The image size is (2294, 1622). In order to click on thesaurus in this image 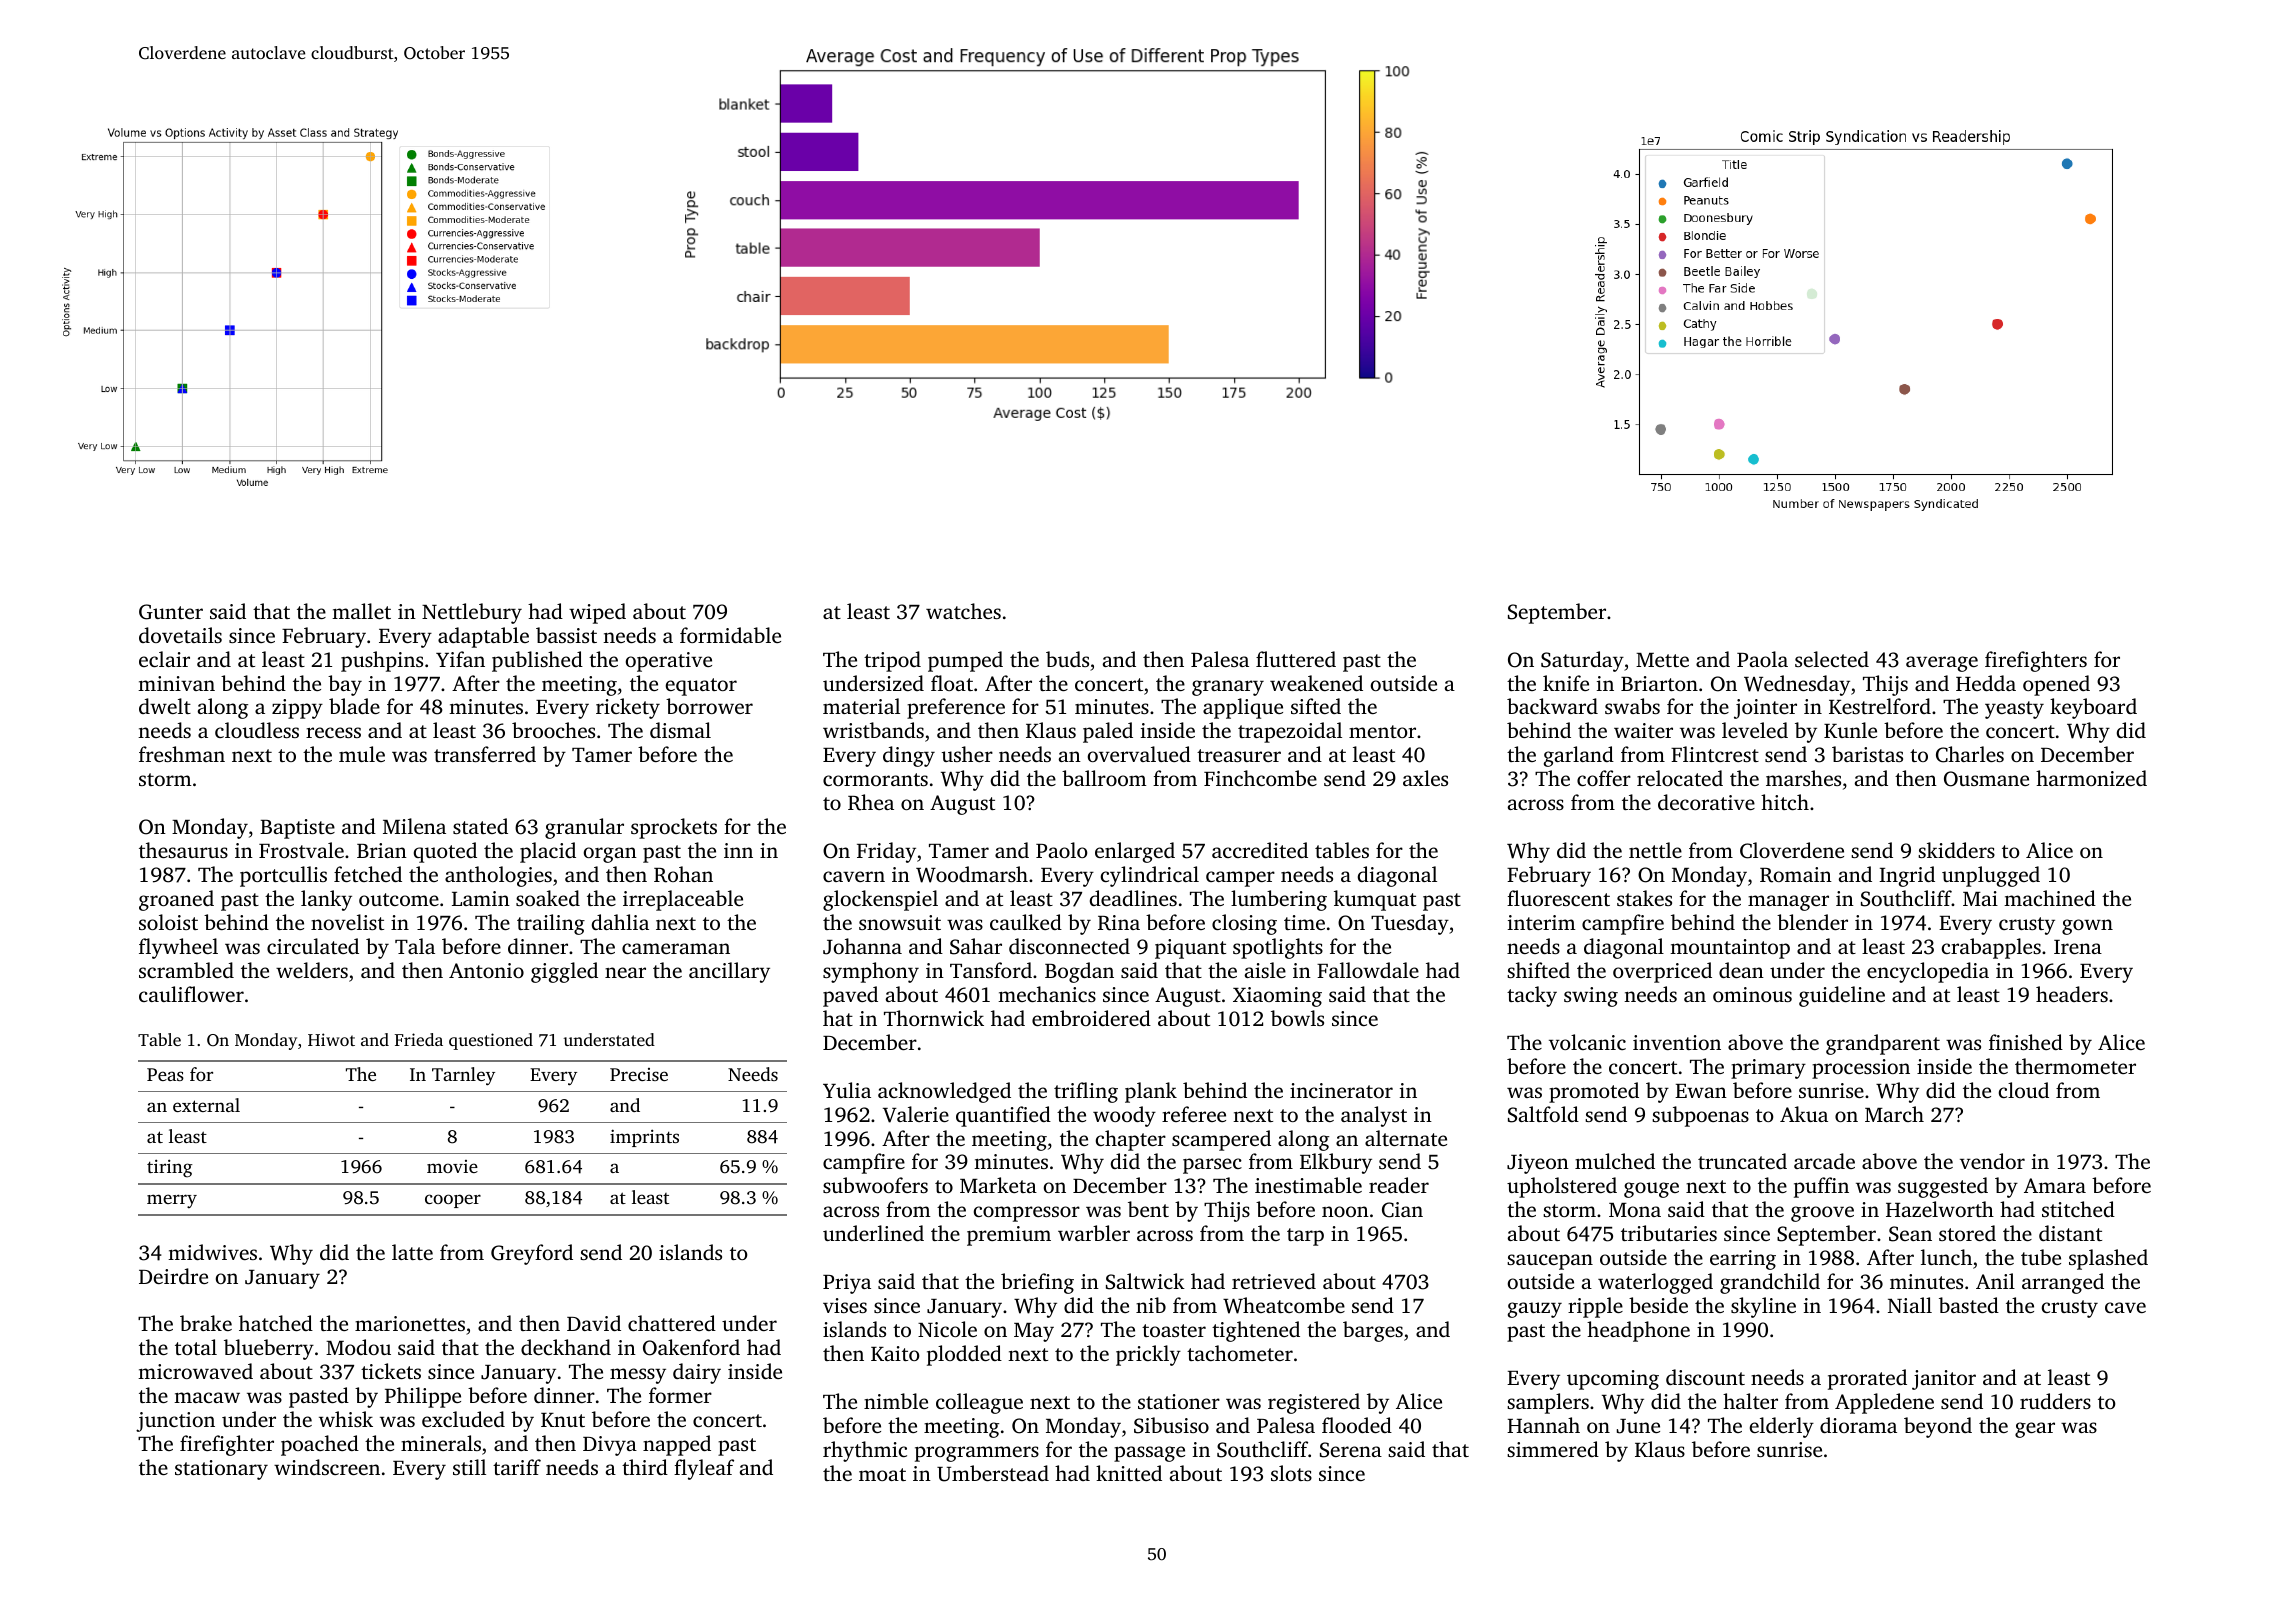, I will do `click(183, 850)`.
